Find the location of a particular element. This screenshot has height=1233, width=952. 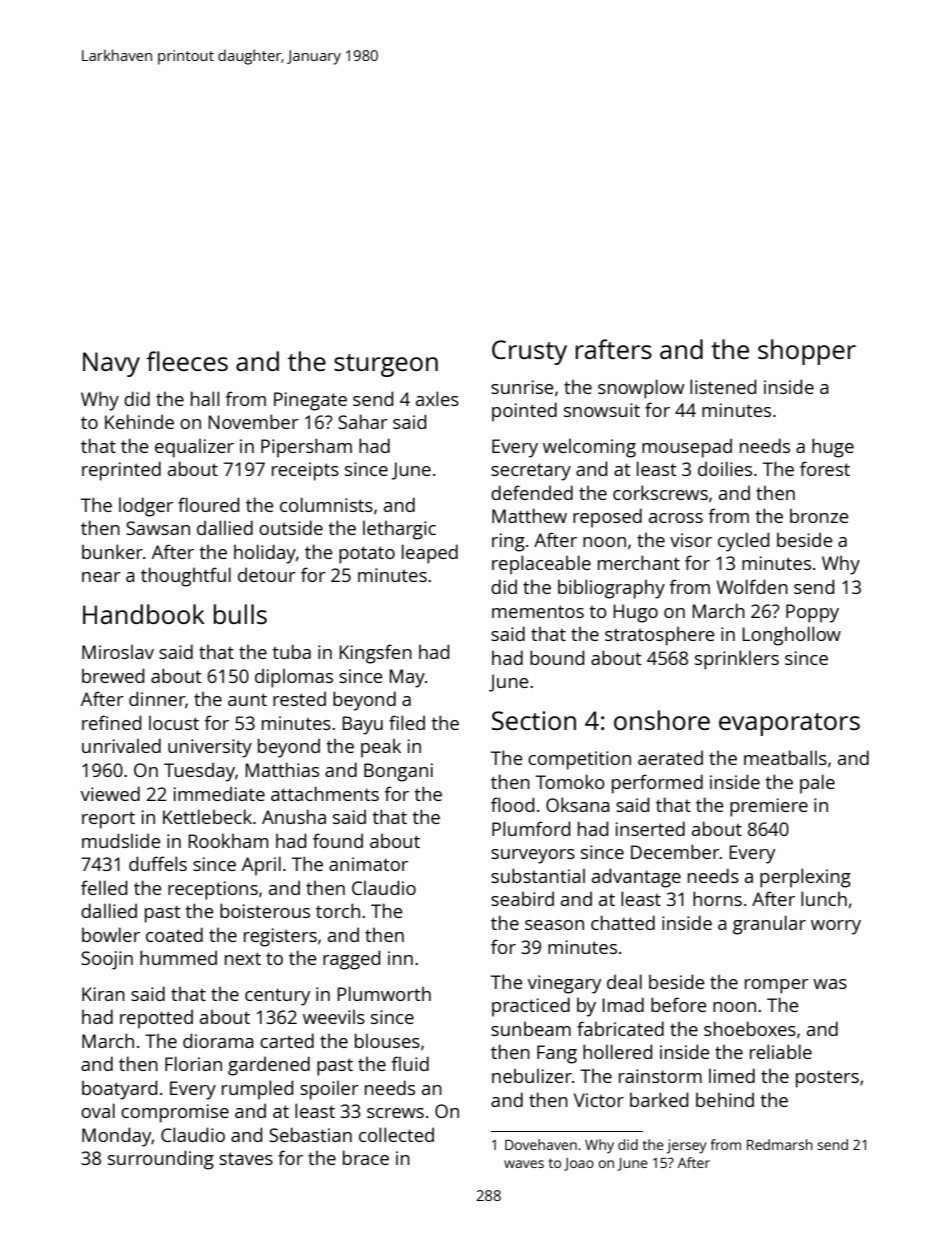

viewed is located at coordinates (110, 793).
